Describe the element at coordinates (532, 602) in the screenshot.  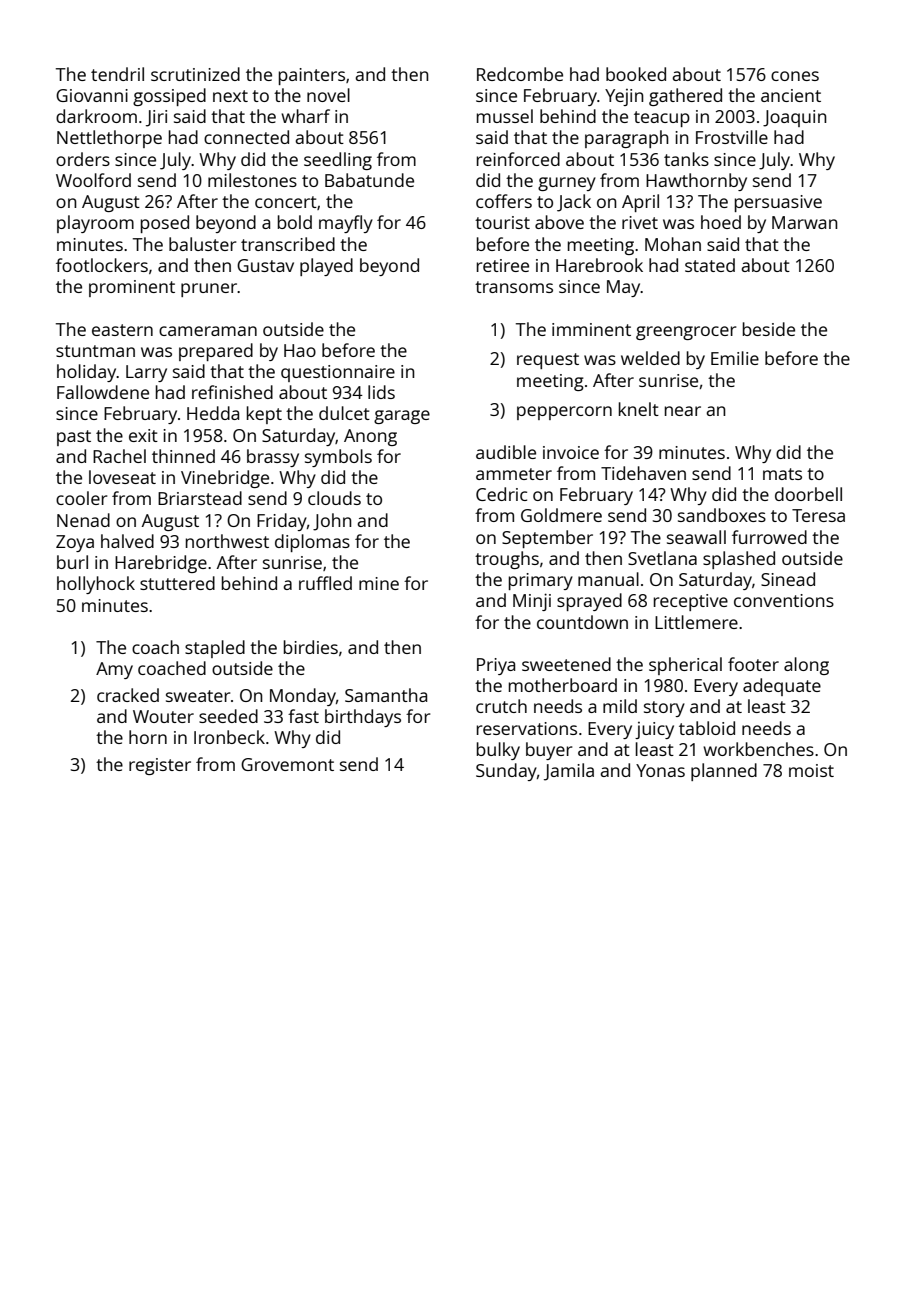
I see `Minji` at that location.
